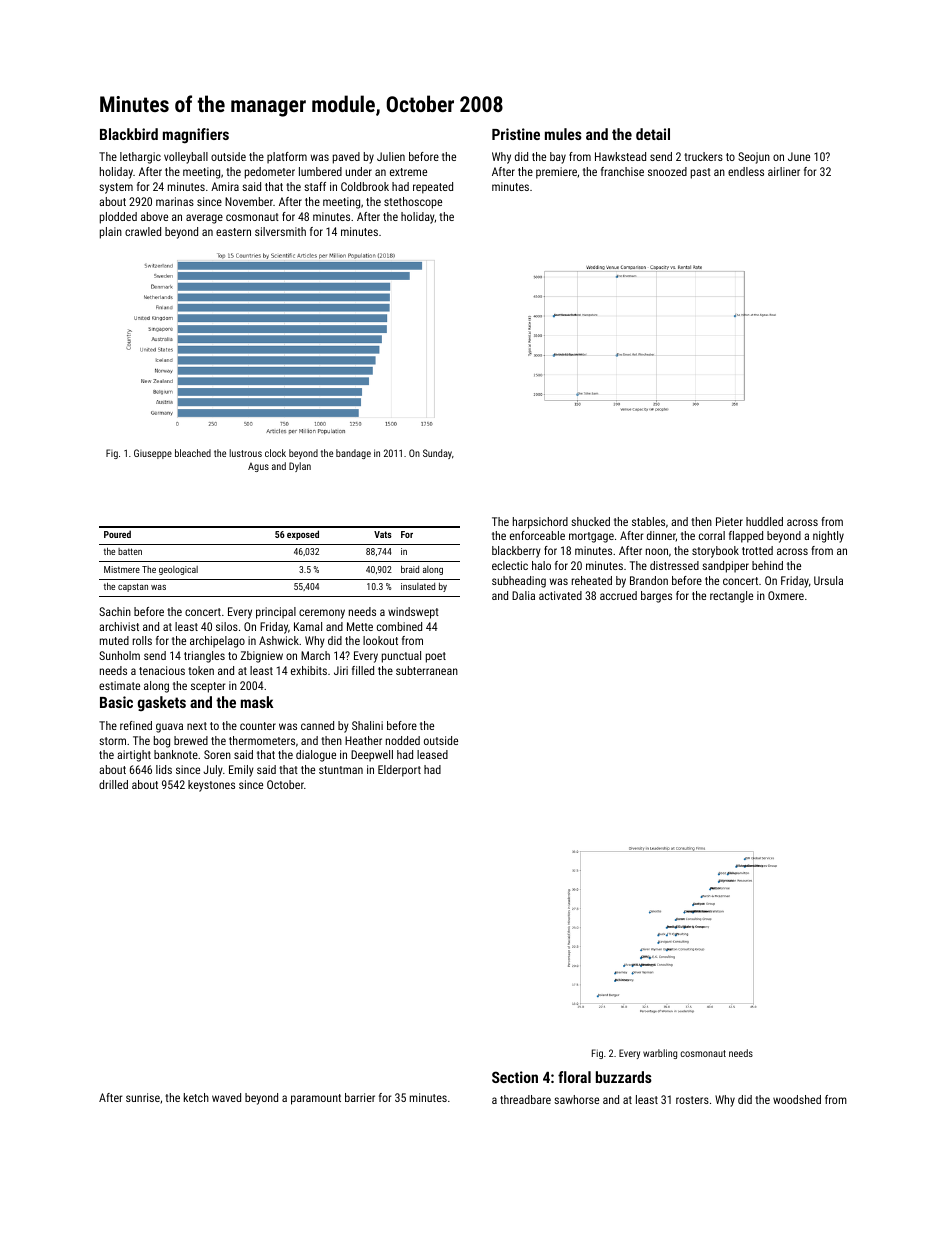 The width and height of the image is (952, 1233). Describe the element at coordinates (648, 521) in the image. I see `stables` at that location.
